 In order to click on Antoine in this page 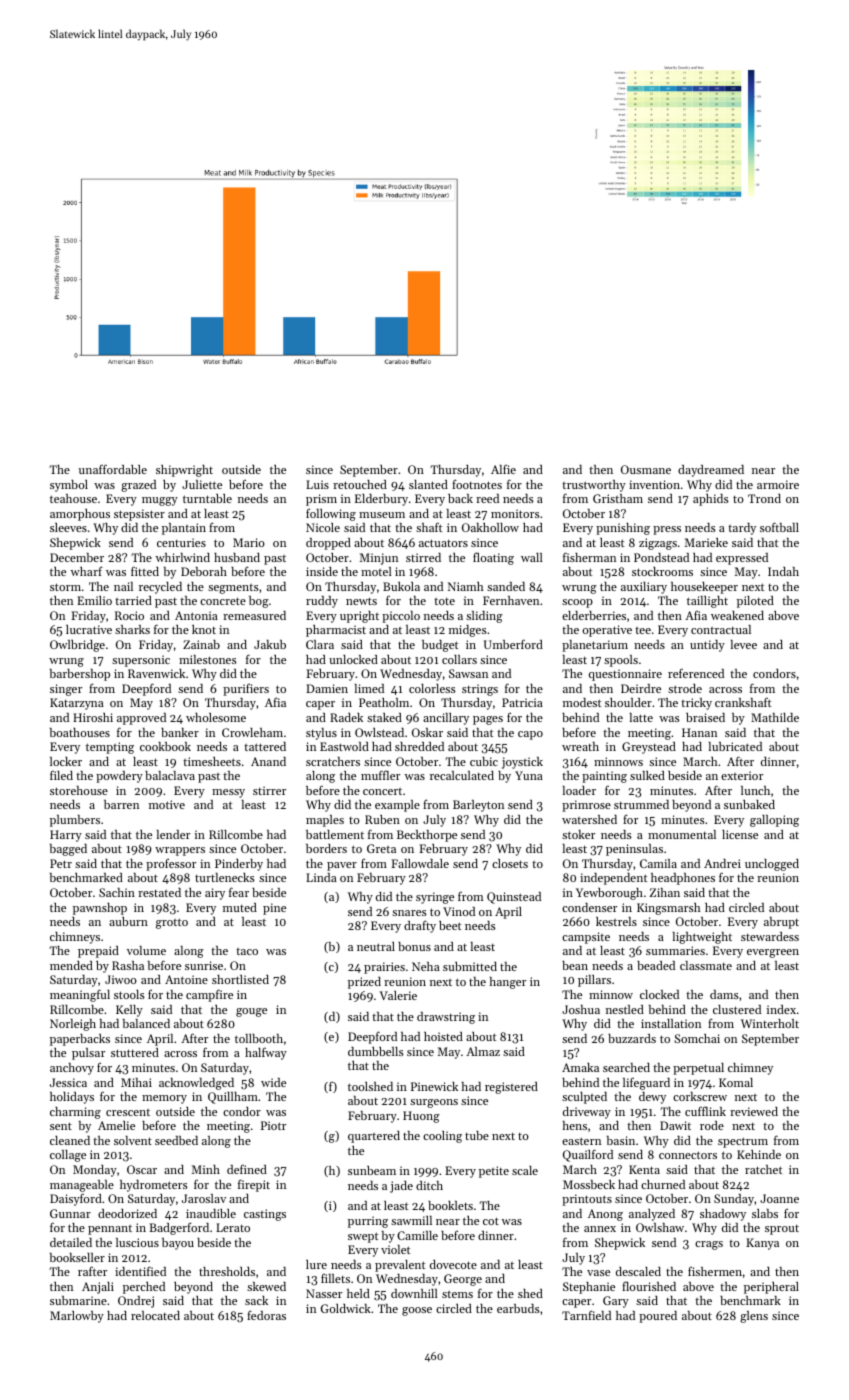, I will do `click(186, 979)`.
